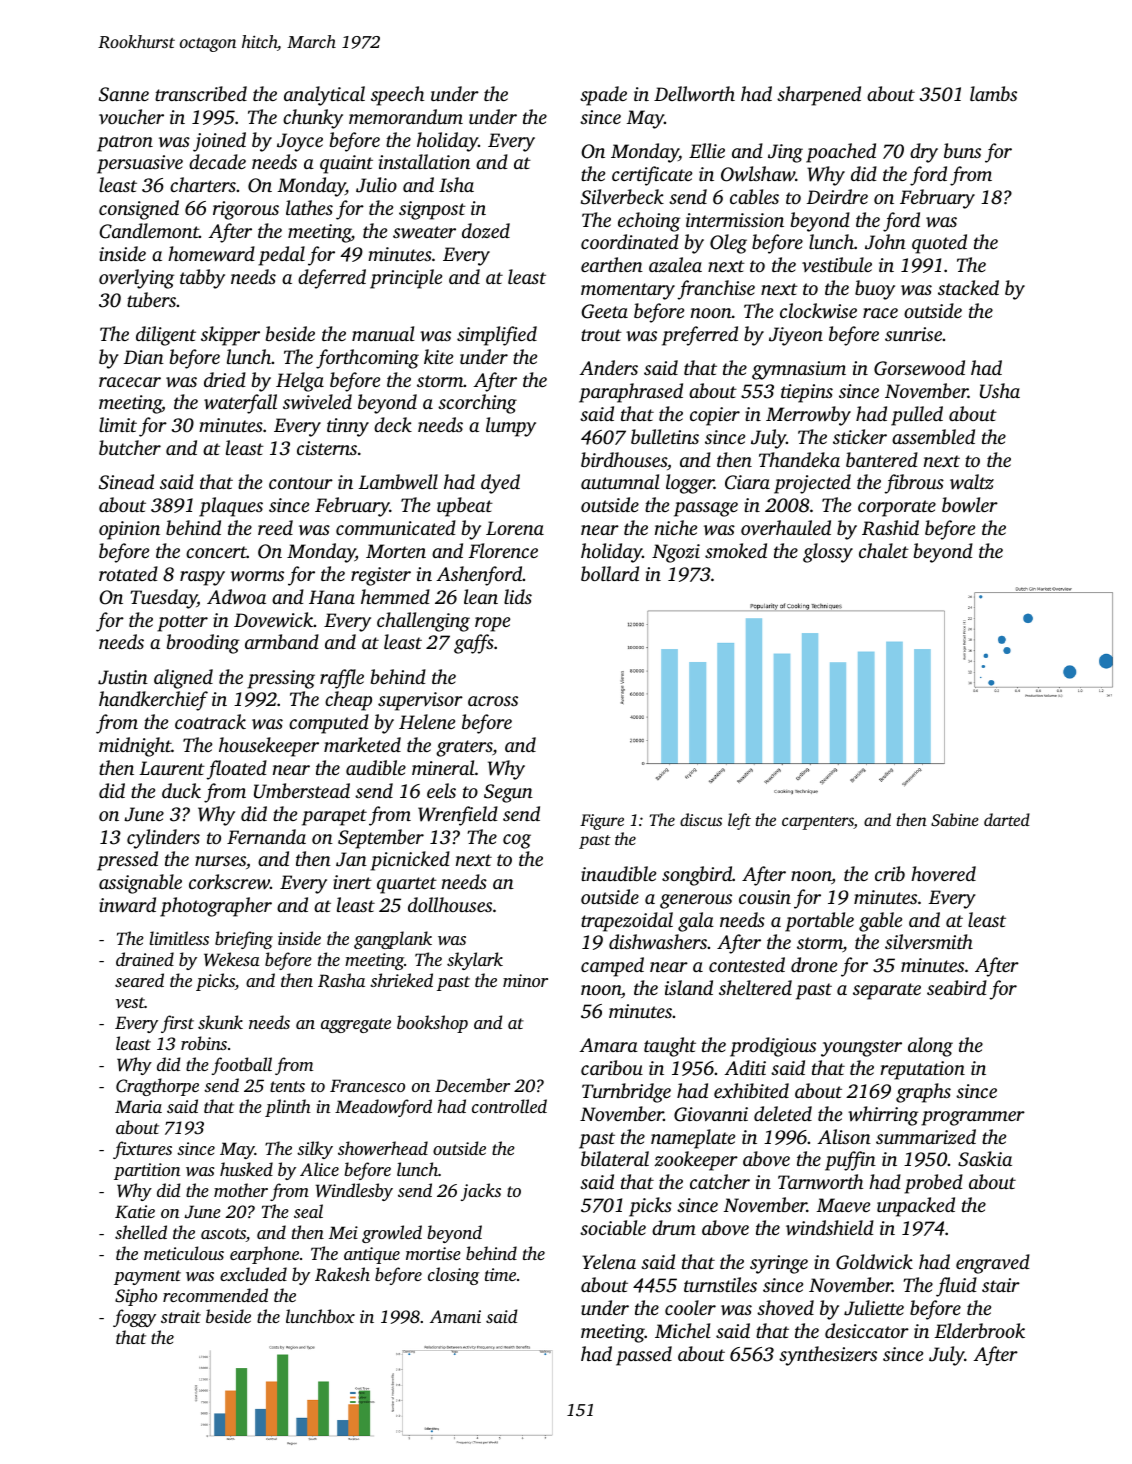  What do you see at coordinates (128, 573) in the document?
I see `rotated` at bounding box center [128, 573].
